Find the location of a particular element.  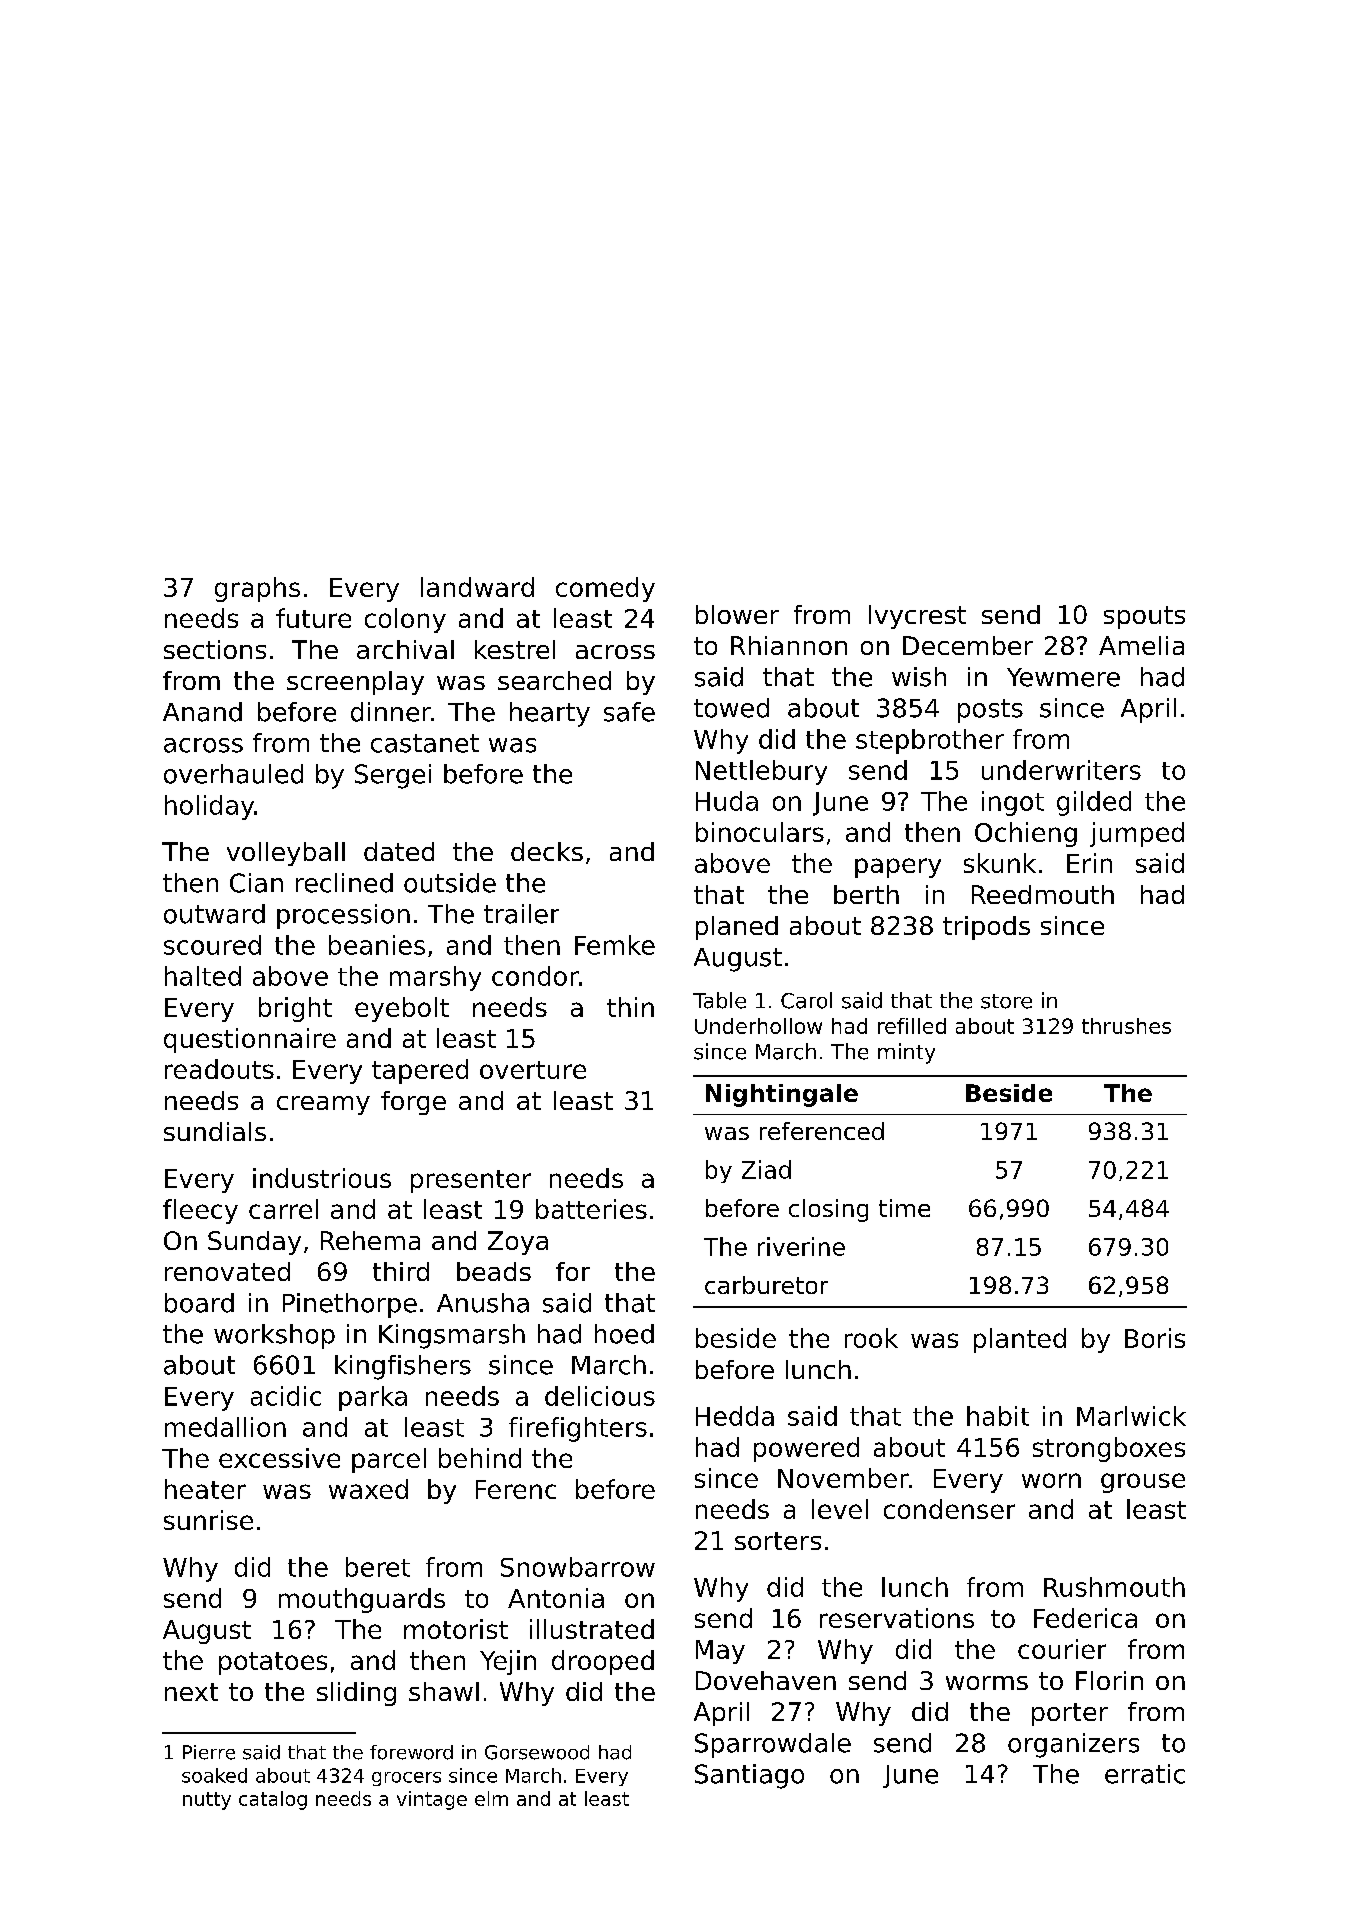

stepbrother is located at coordinates (930, 741).
